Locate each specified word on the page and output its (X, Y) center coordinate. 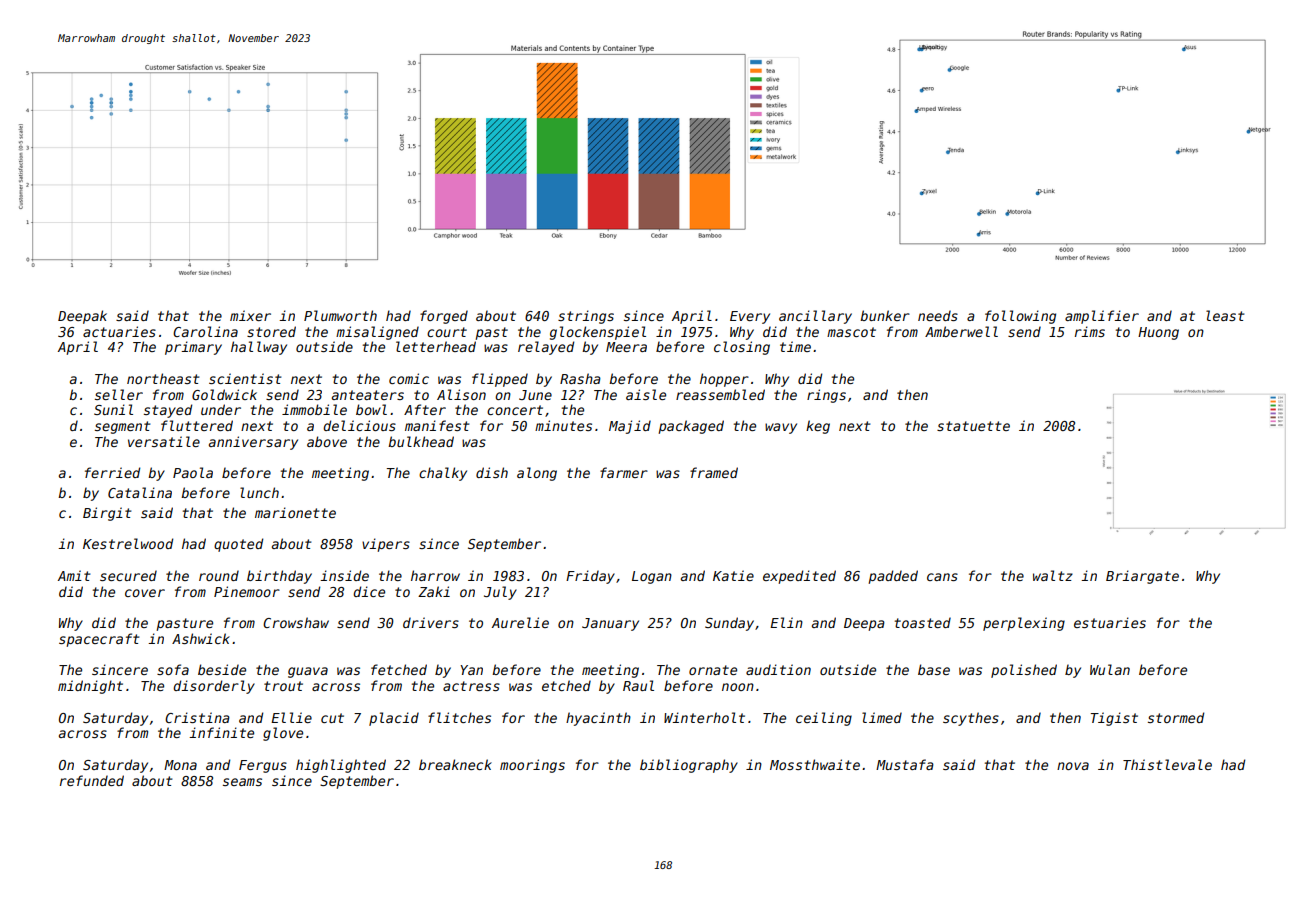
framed (714, 472)
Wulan (1110, 669)
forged (444, 317)
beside (222, 669)
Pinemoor (247, 591)
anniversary (253, 443)
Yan (471, 670)
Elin (786, 622)
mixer (250, 315)
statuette (973, 426)
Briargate (1142, 577)
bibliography (689, 766)
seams (242, 782)
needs (938, 315)
